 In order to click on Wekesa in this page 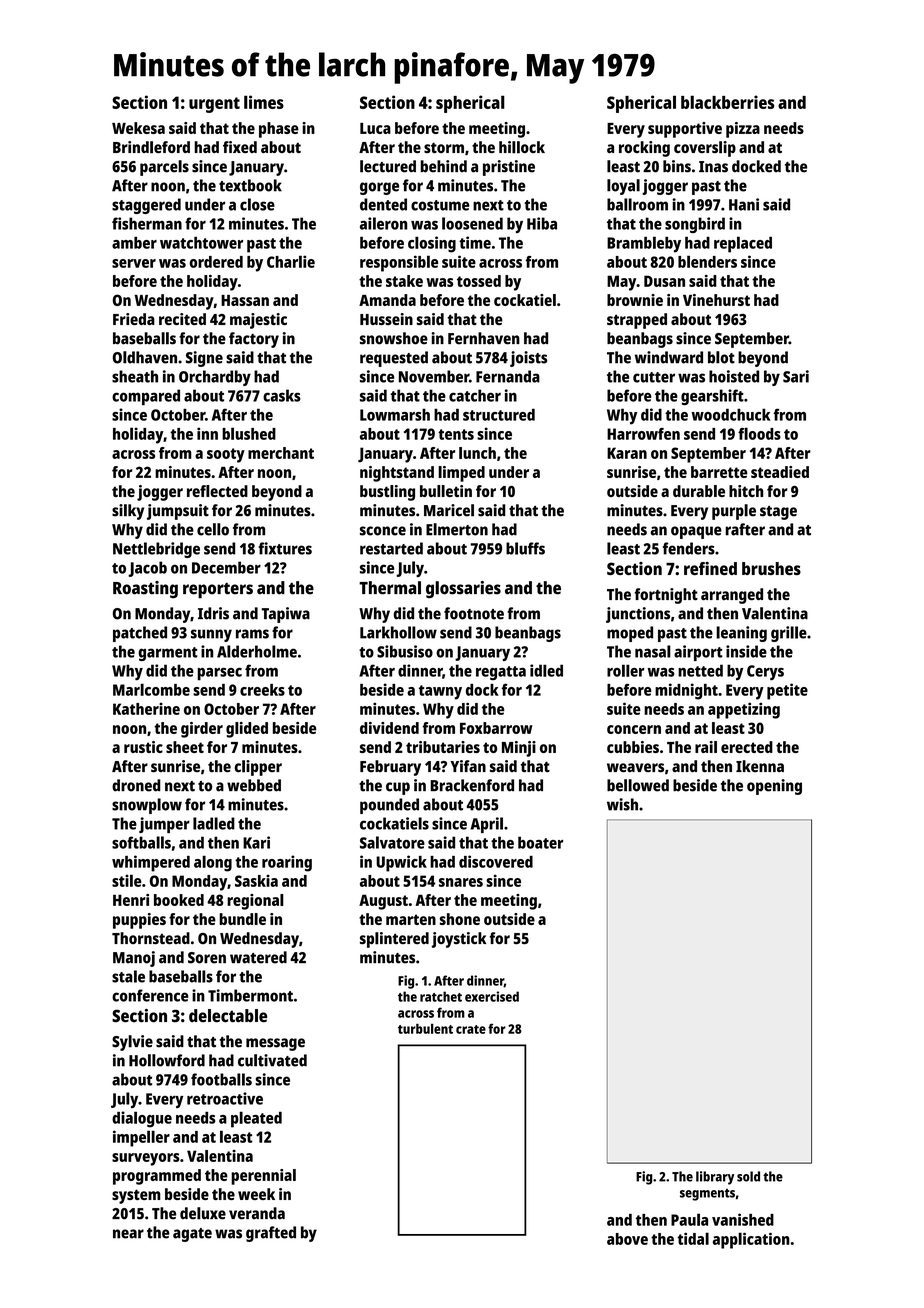, I will do `click(138, 128)`.
